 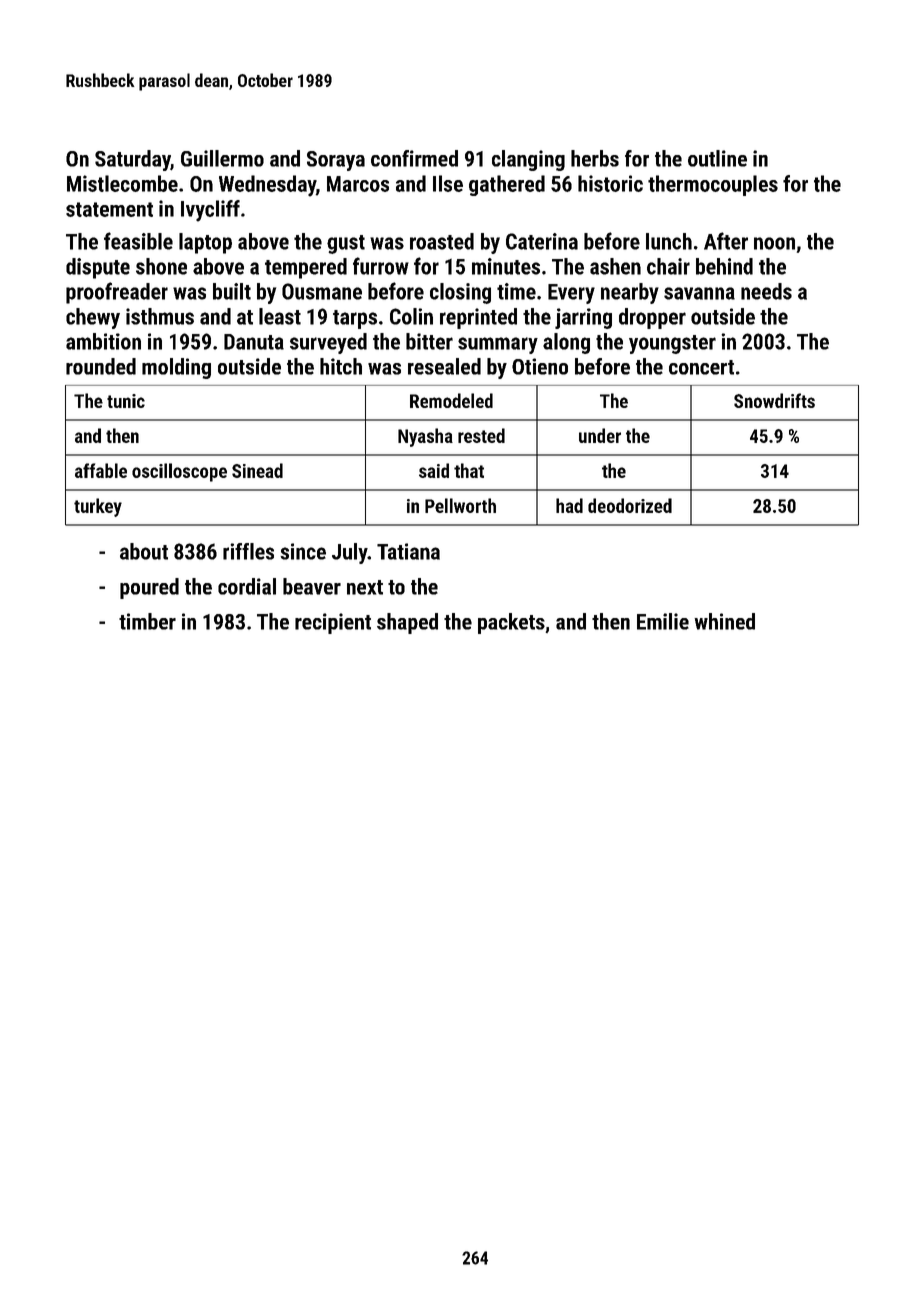 I want to click on packets, so click(x=511, y=623).
